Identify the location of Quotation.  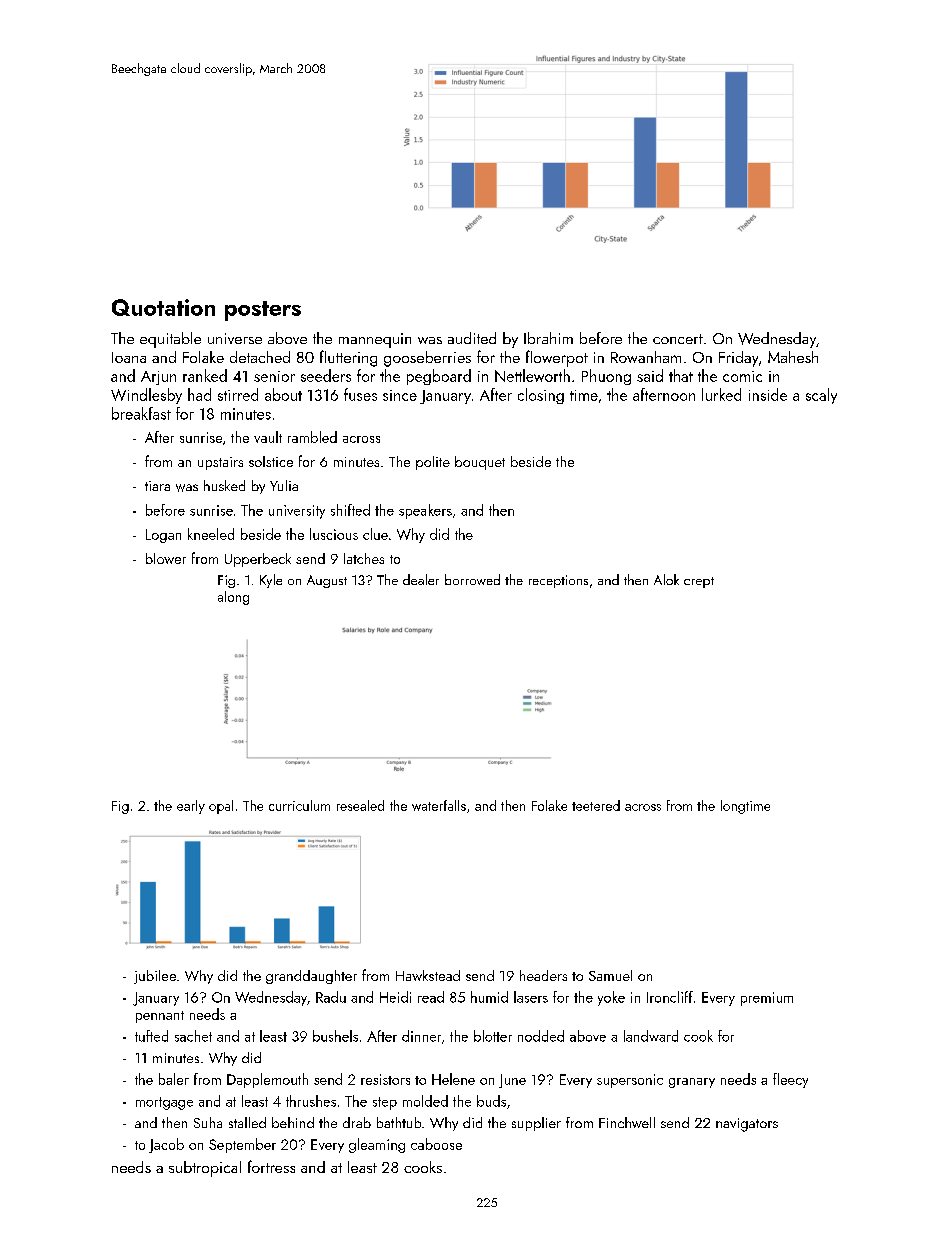
(163, 307).
